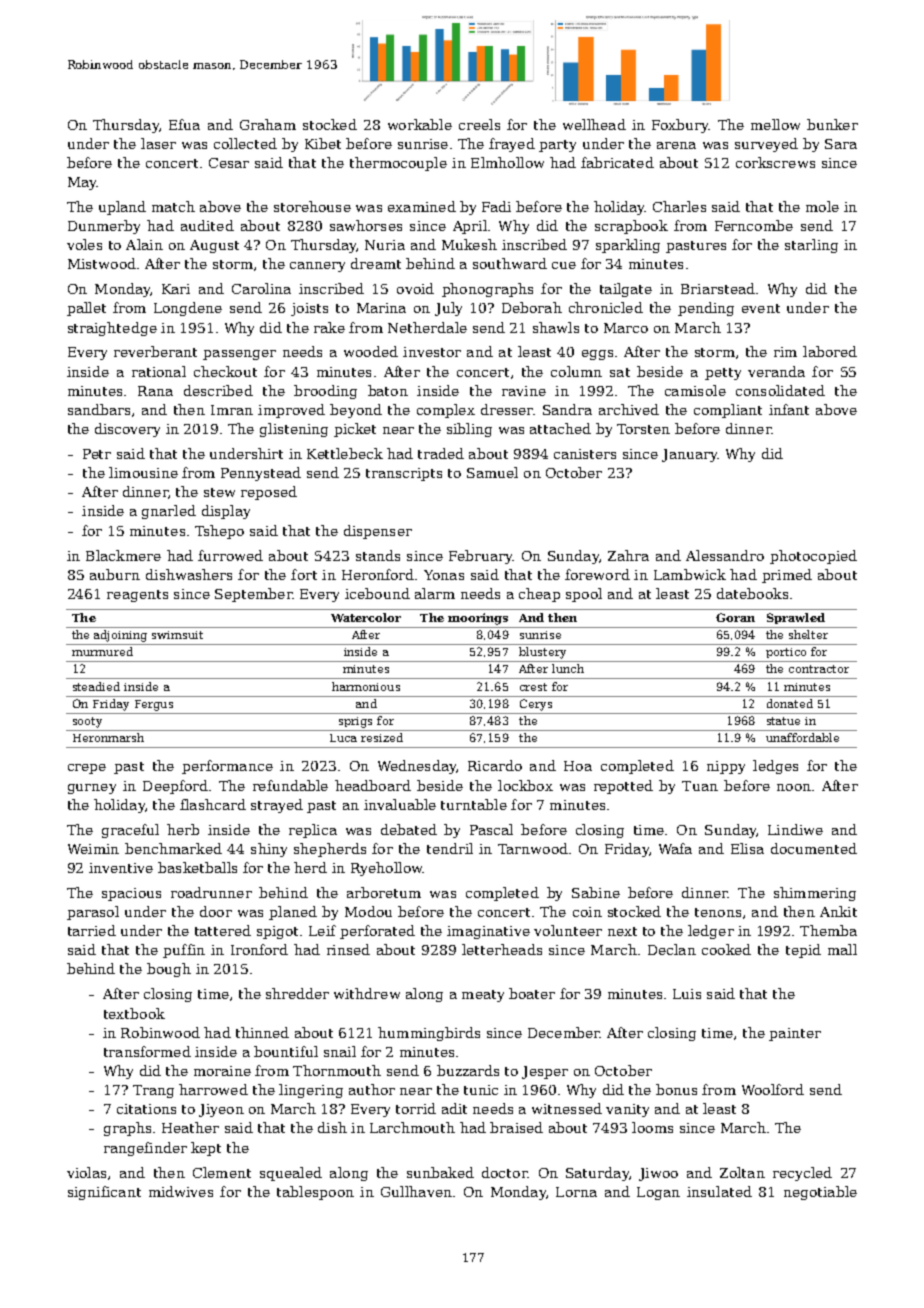 This image has width=924, height=1308. Describe the element at coordinates (628, 246) in the image. I see `sparkling` at that location.
